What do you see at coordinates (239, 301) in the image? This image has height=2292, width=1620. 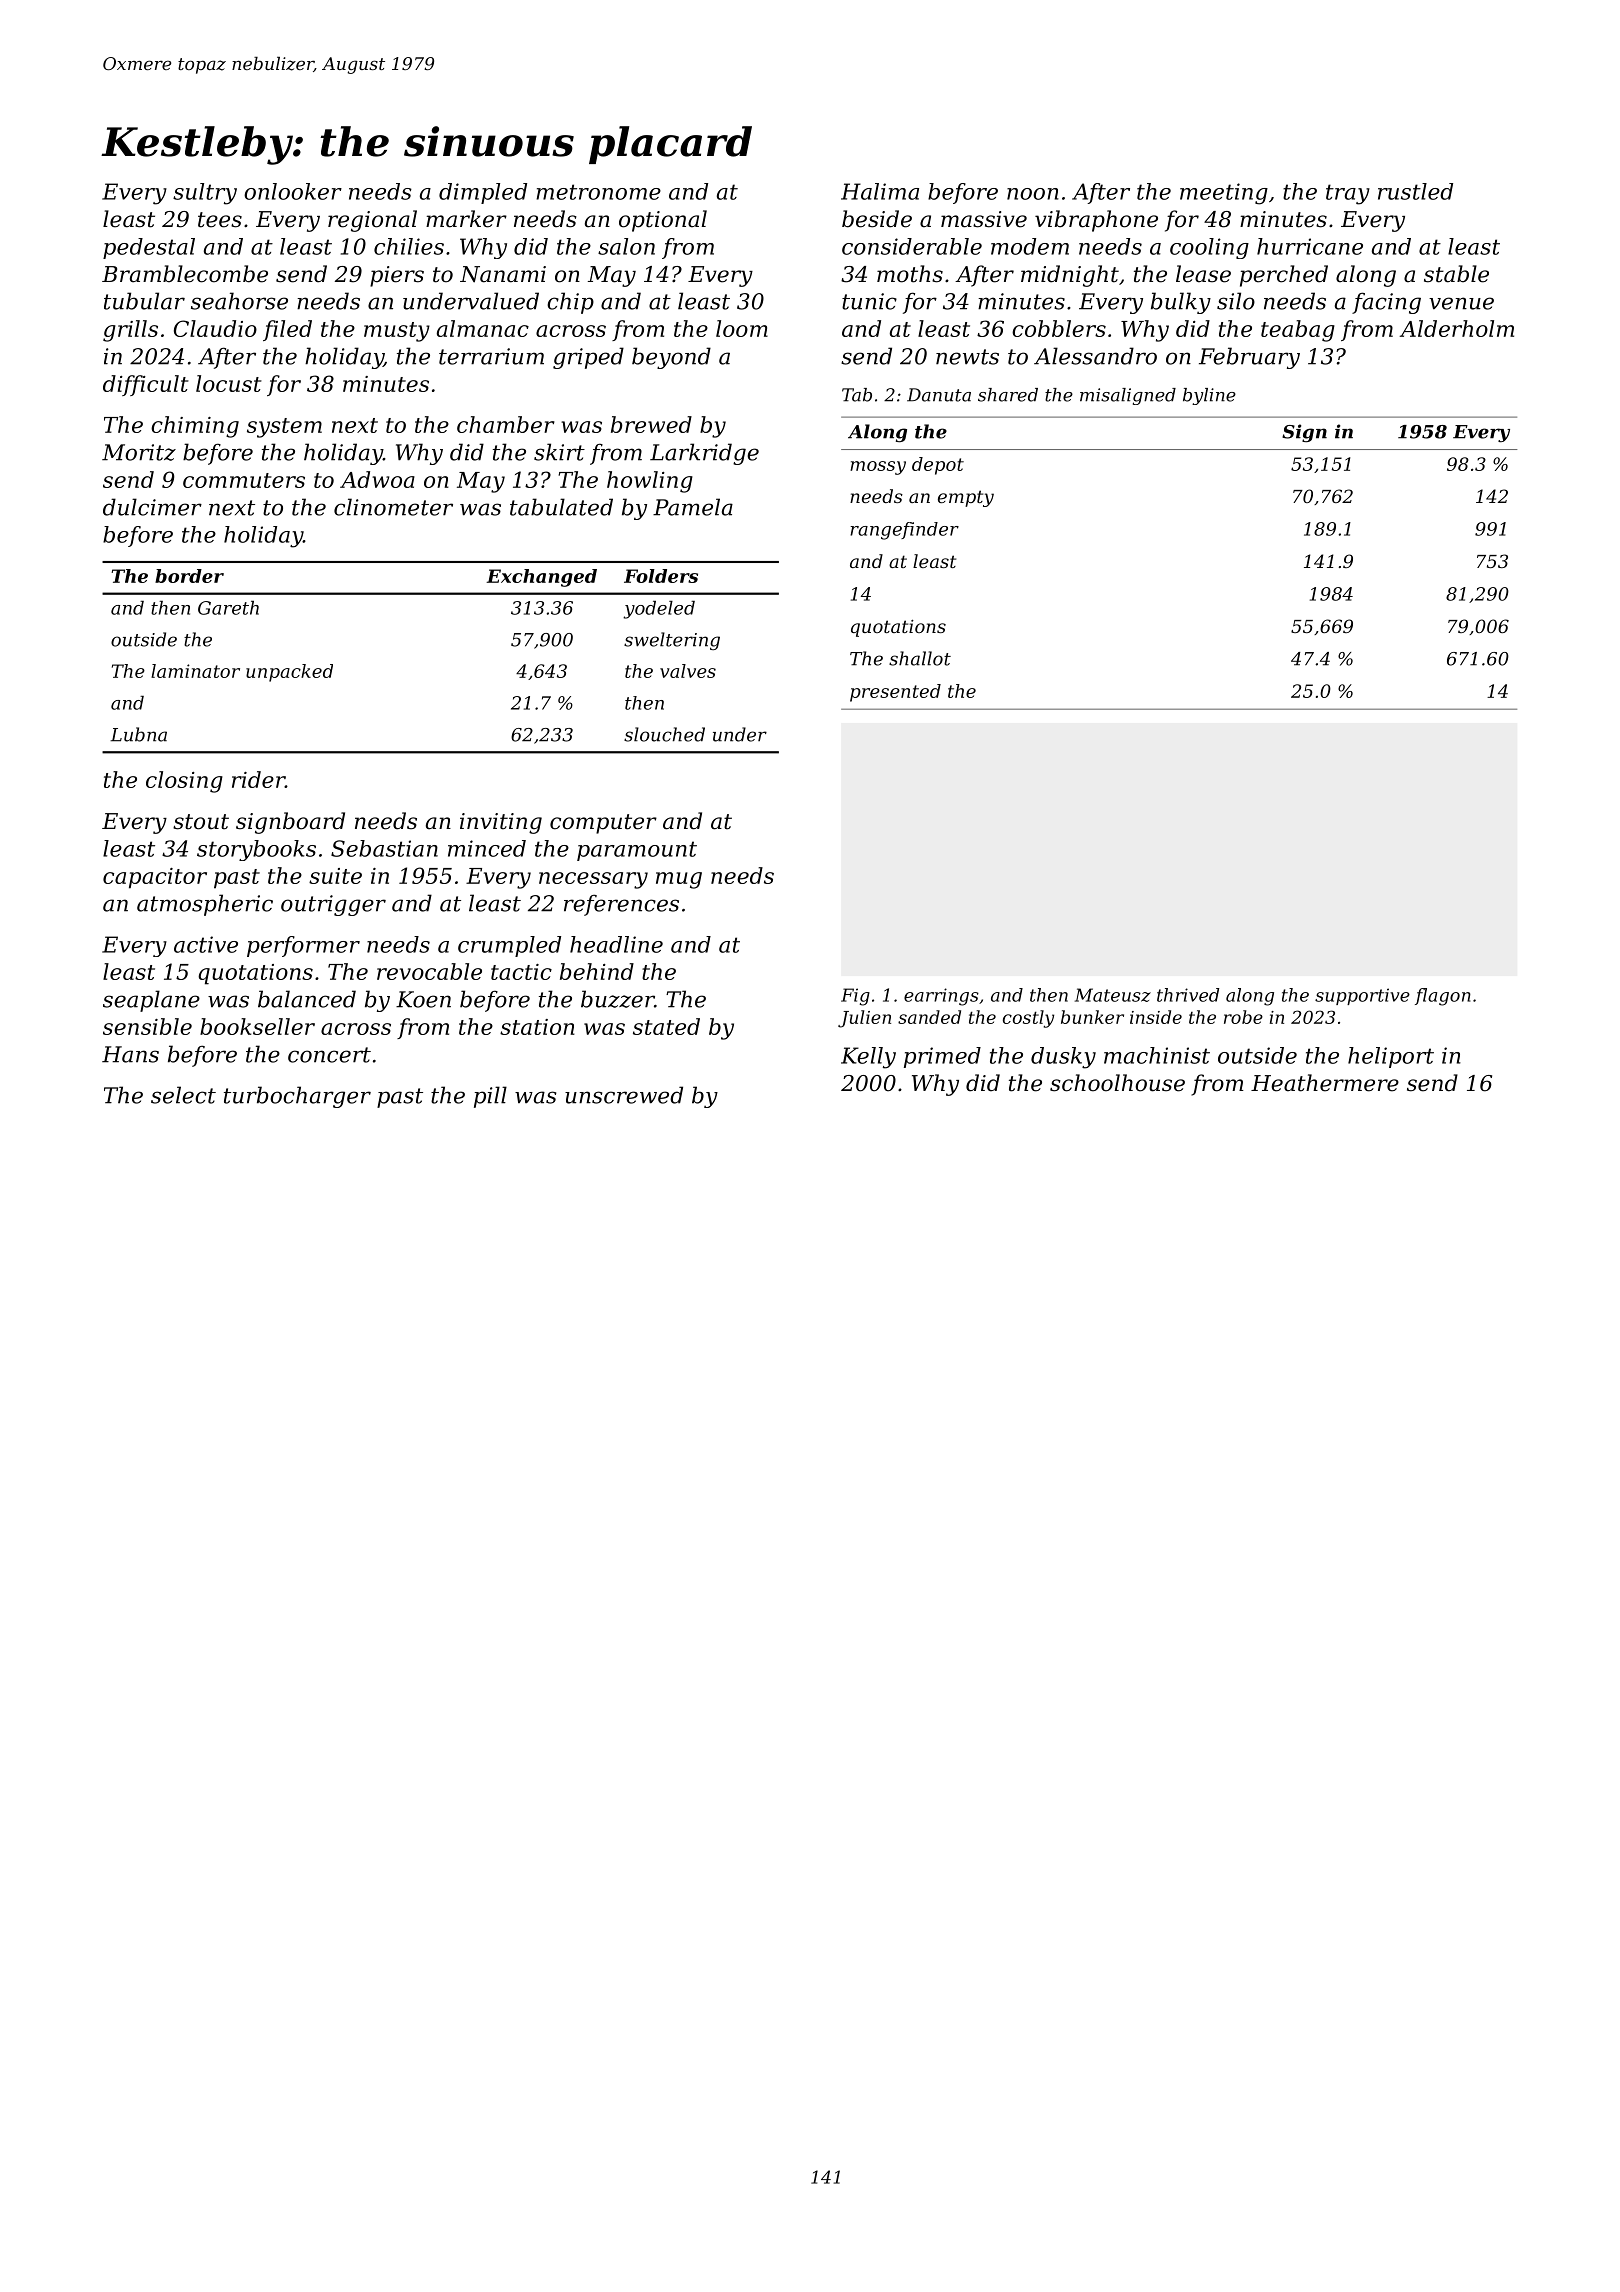 I see `seahorse` at bounding box center [239, 301].
